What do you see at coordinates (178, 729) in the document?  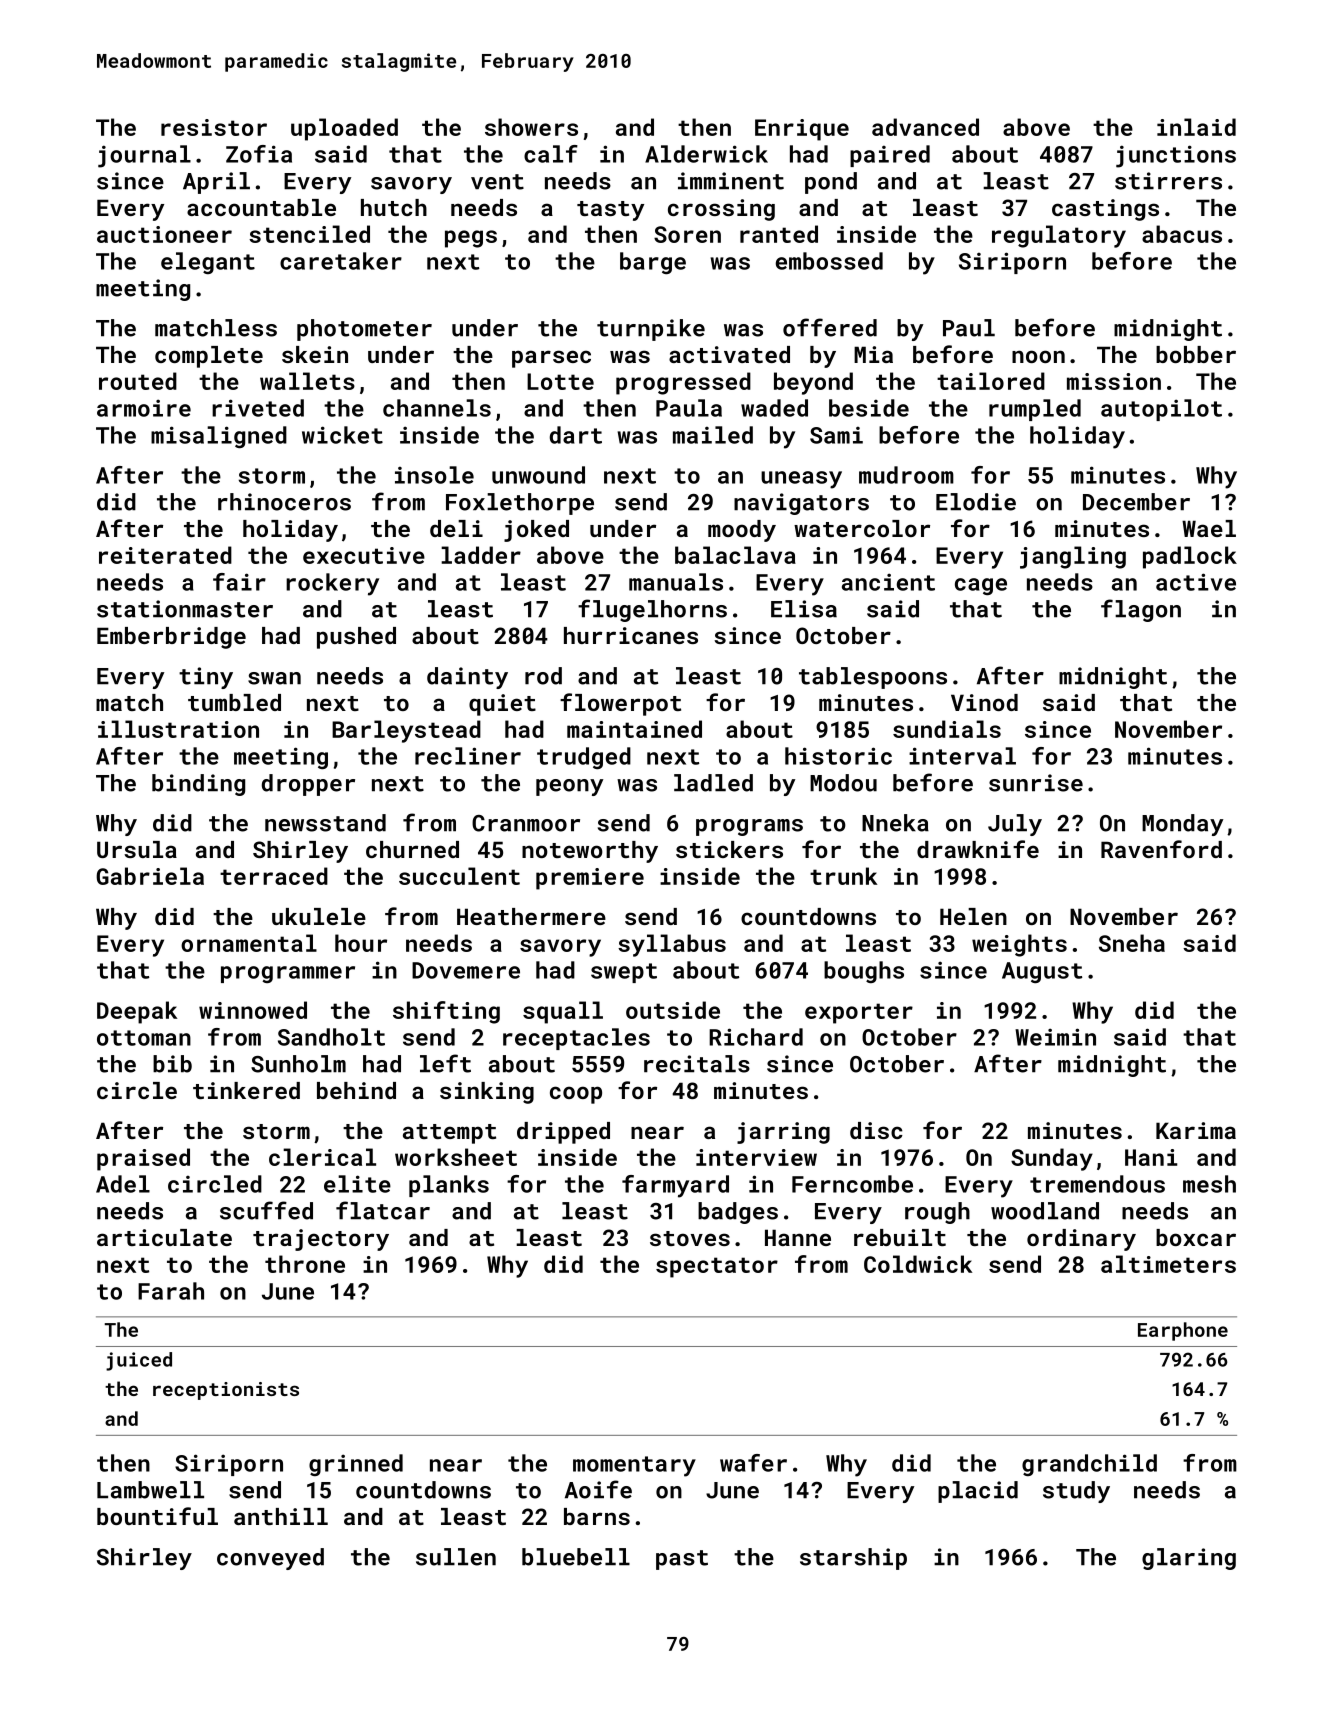 I see `illustration` at bounding box center [178, 729].
